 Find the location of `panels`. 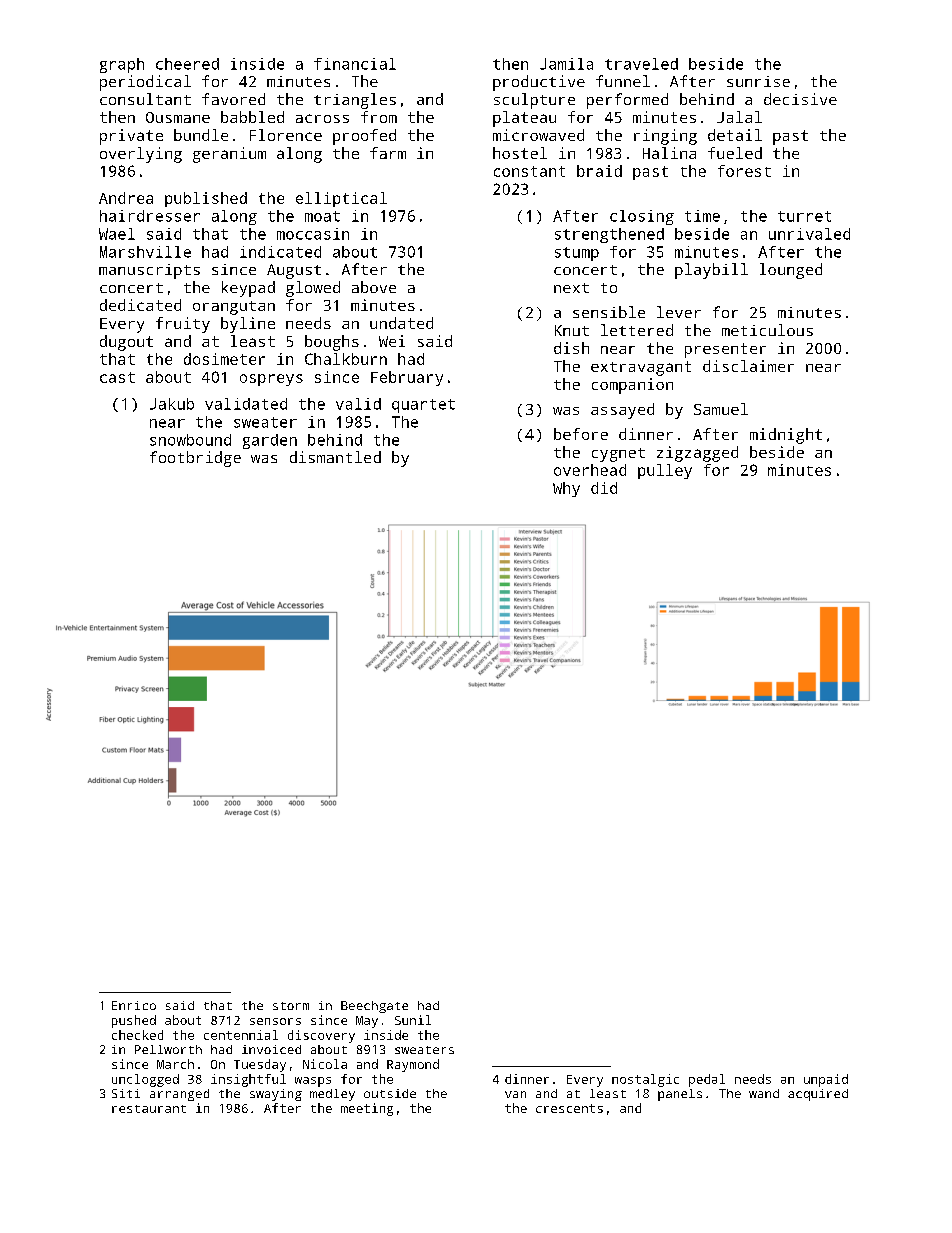

panels is located at coordinates (680, 1095).
